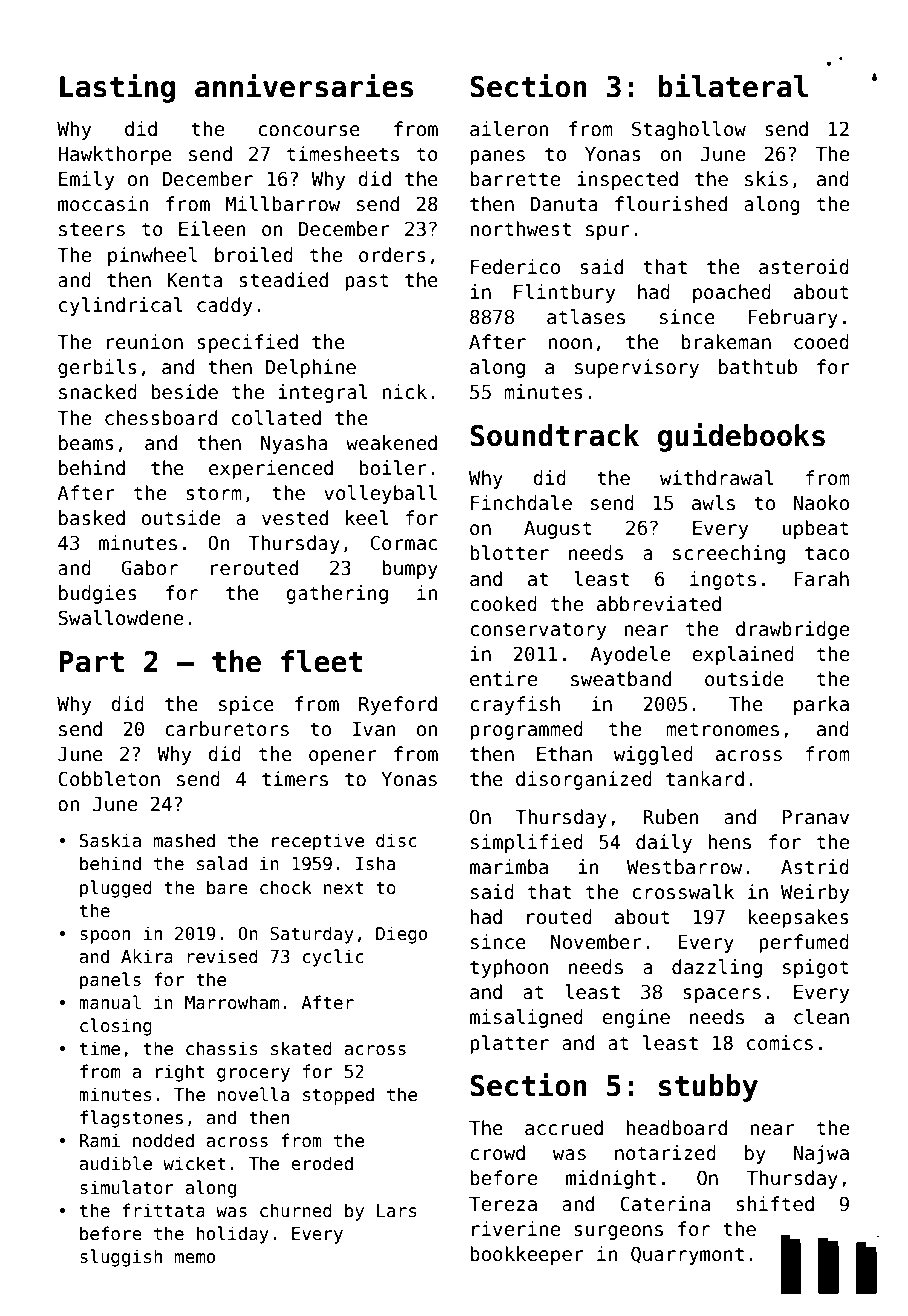 Image resolution: width=908 pixels, height=1316 pixels. What do you see at coordinates (687, 1255) in the screenshot?
I see `Quarrymont` at bounding box center [687, 1255].
